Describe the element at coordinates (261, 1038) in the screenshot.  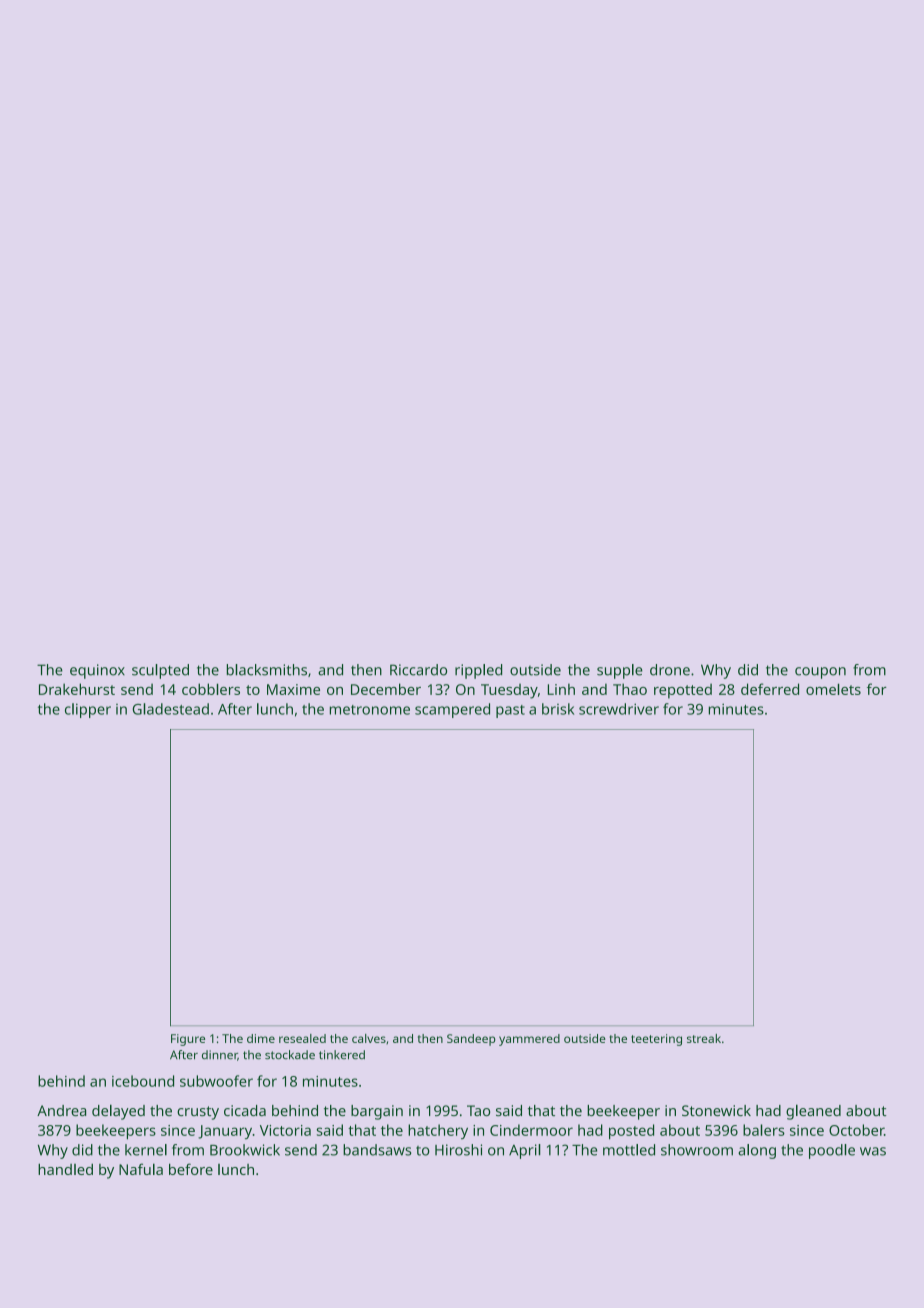
I see `dime` at that location.
